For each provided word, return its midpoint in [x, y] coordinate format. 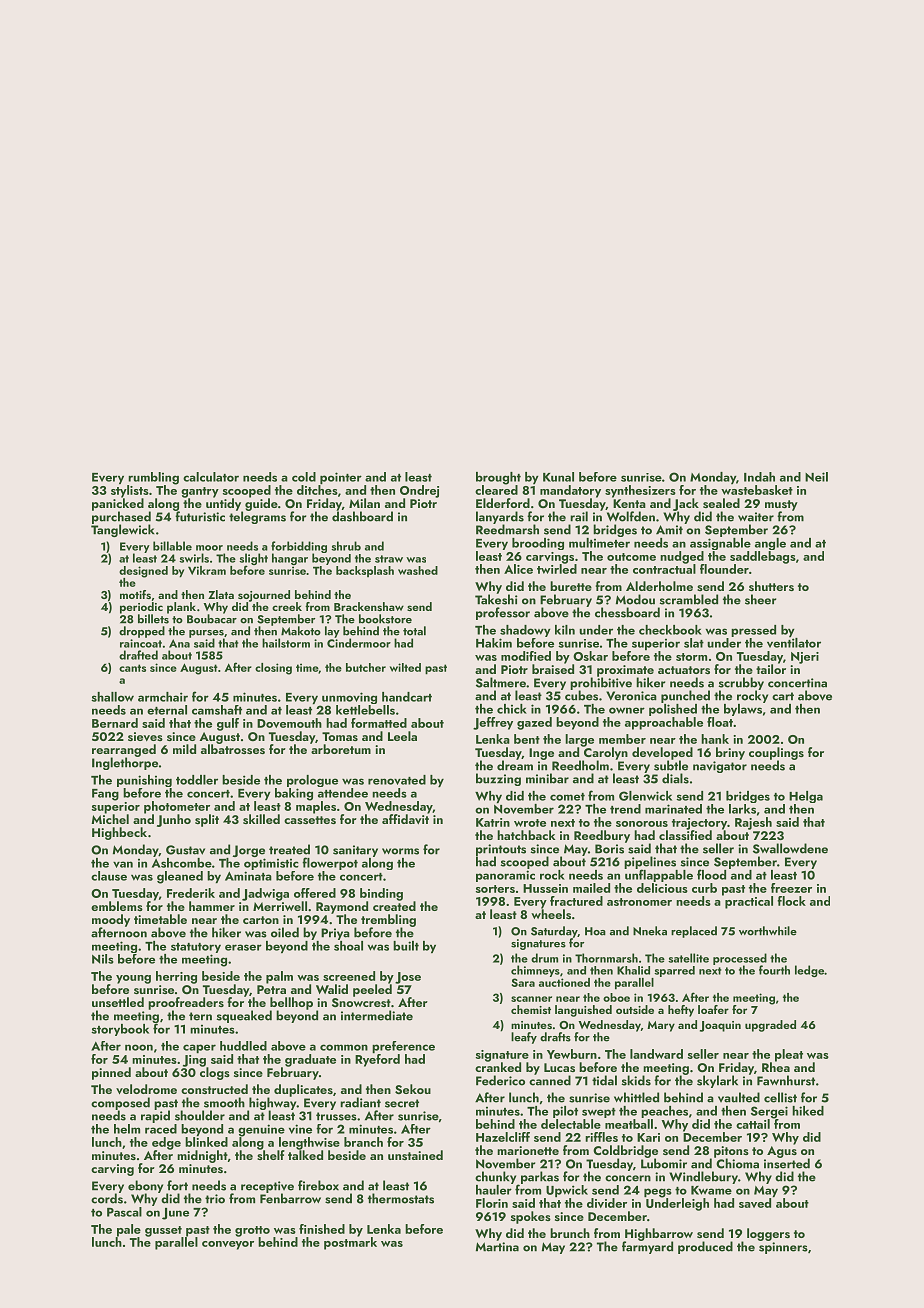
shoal [348, 946]
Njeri [805, 658]
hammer [212, 906]
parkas [540, 1177]
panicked [118, 504]
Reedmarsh [507, 529]
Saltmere [501, 682]
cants [132, 668]
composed [120, 1103]
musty [781, 505]
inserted [787, 1163]
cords [107, 1198]
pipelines [650, 862]
